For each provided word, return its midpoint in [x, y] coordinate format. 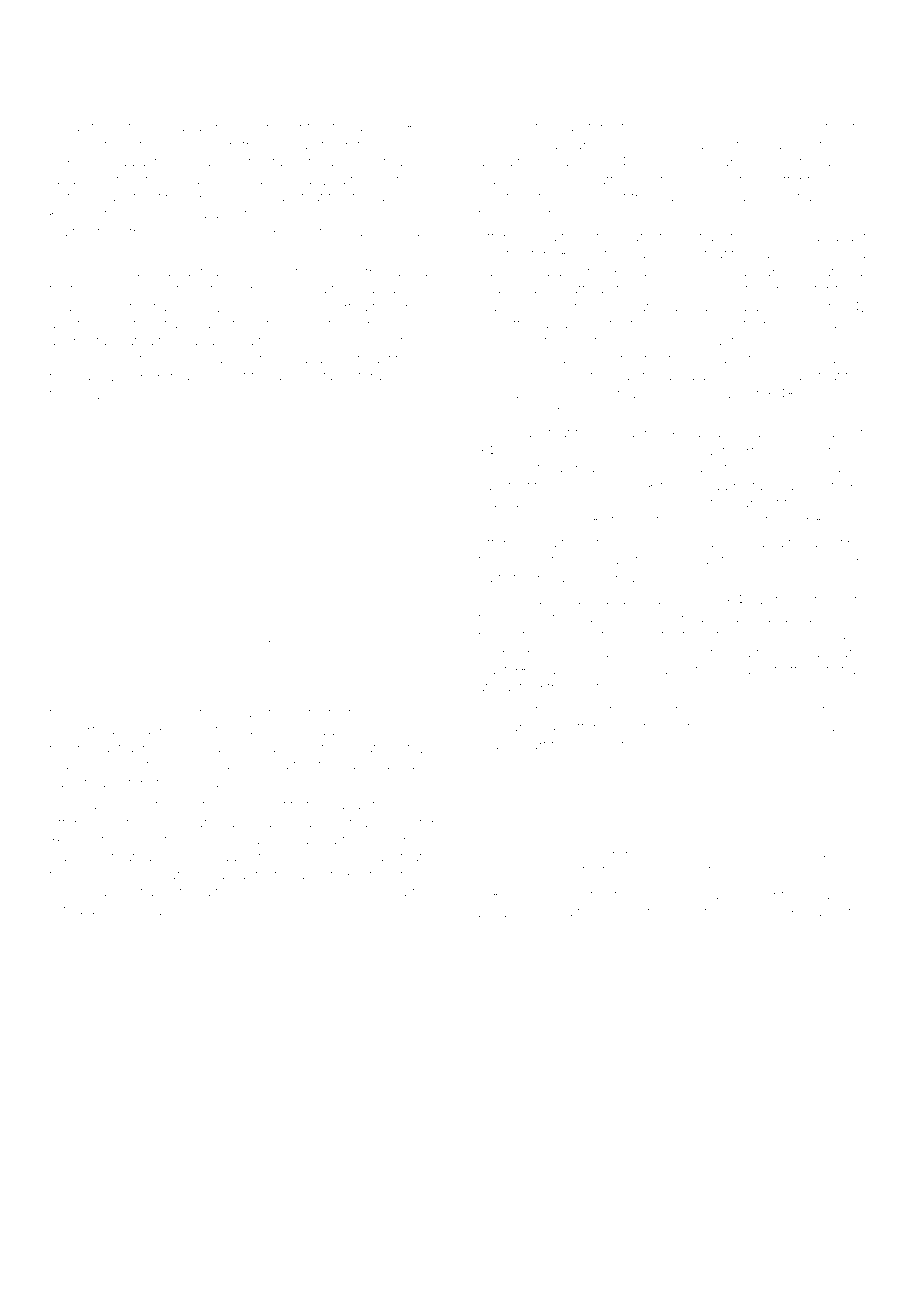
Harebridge [839, 255]
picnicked [751, 729]
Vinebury [190, 233]
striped [379, 272]
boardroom [401, 841]
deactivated [115, 857]
